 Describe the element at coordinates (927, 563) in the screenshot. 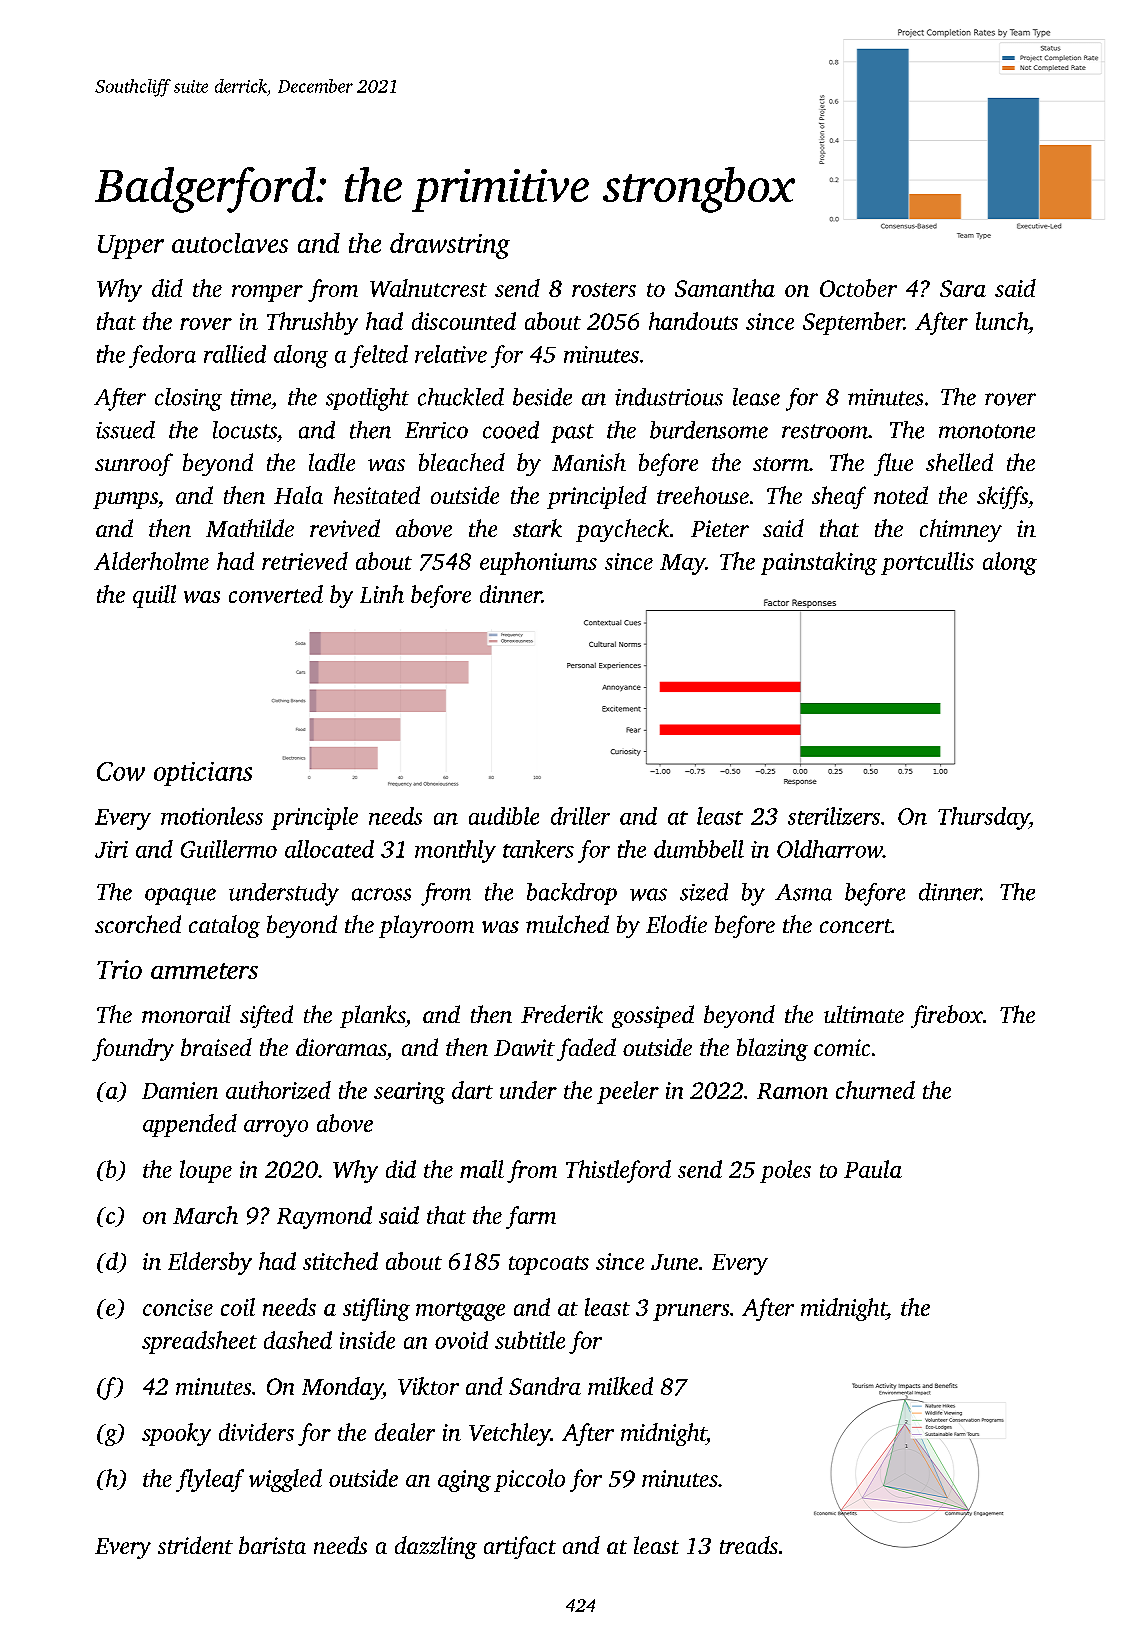

I see `portcullis` at that location.
